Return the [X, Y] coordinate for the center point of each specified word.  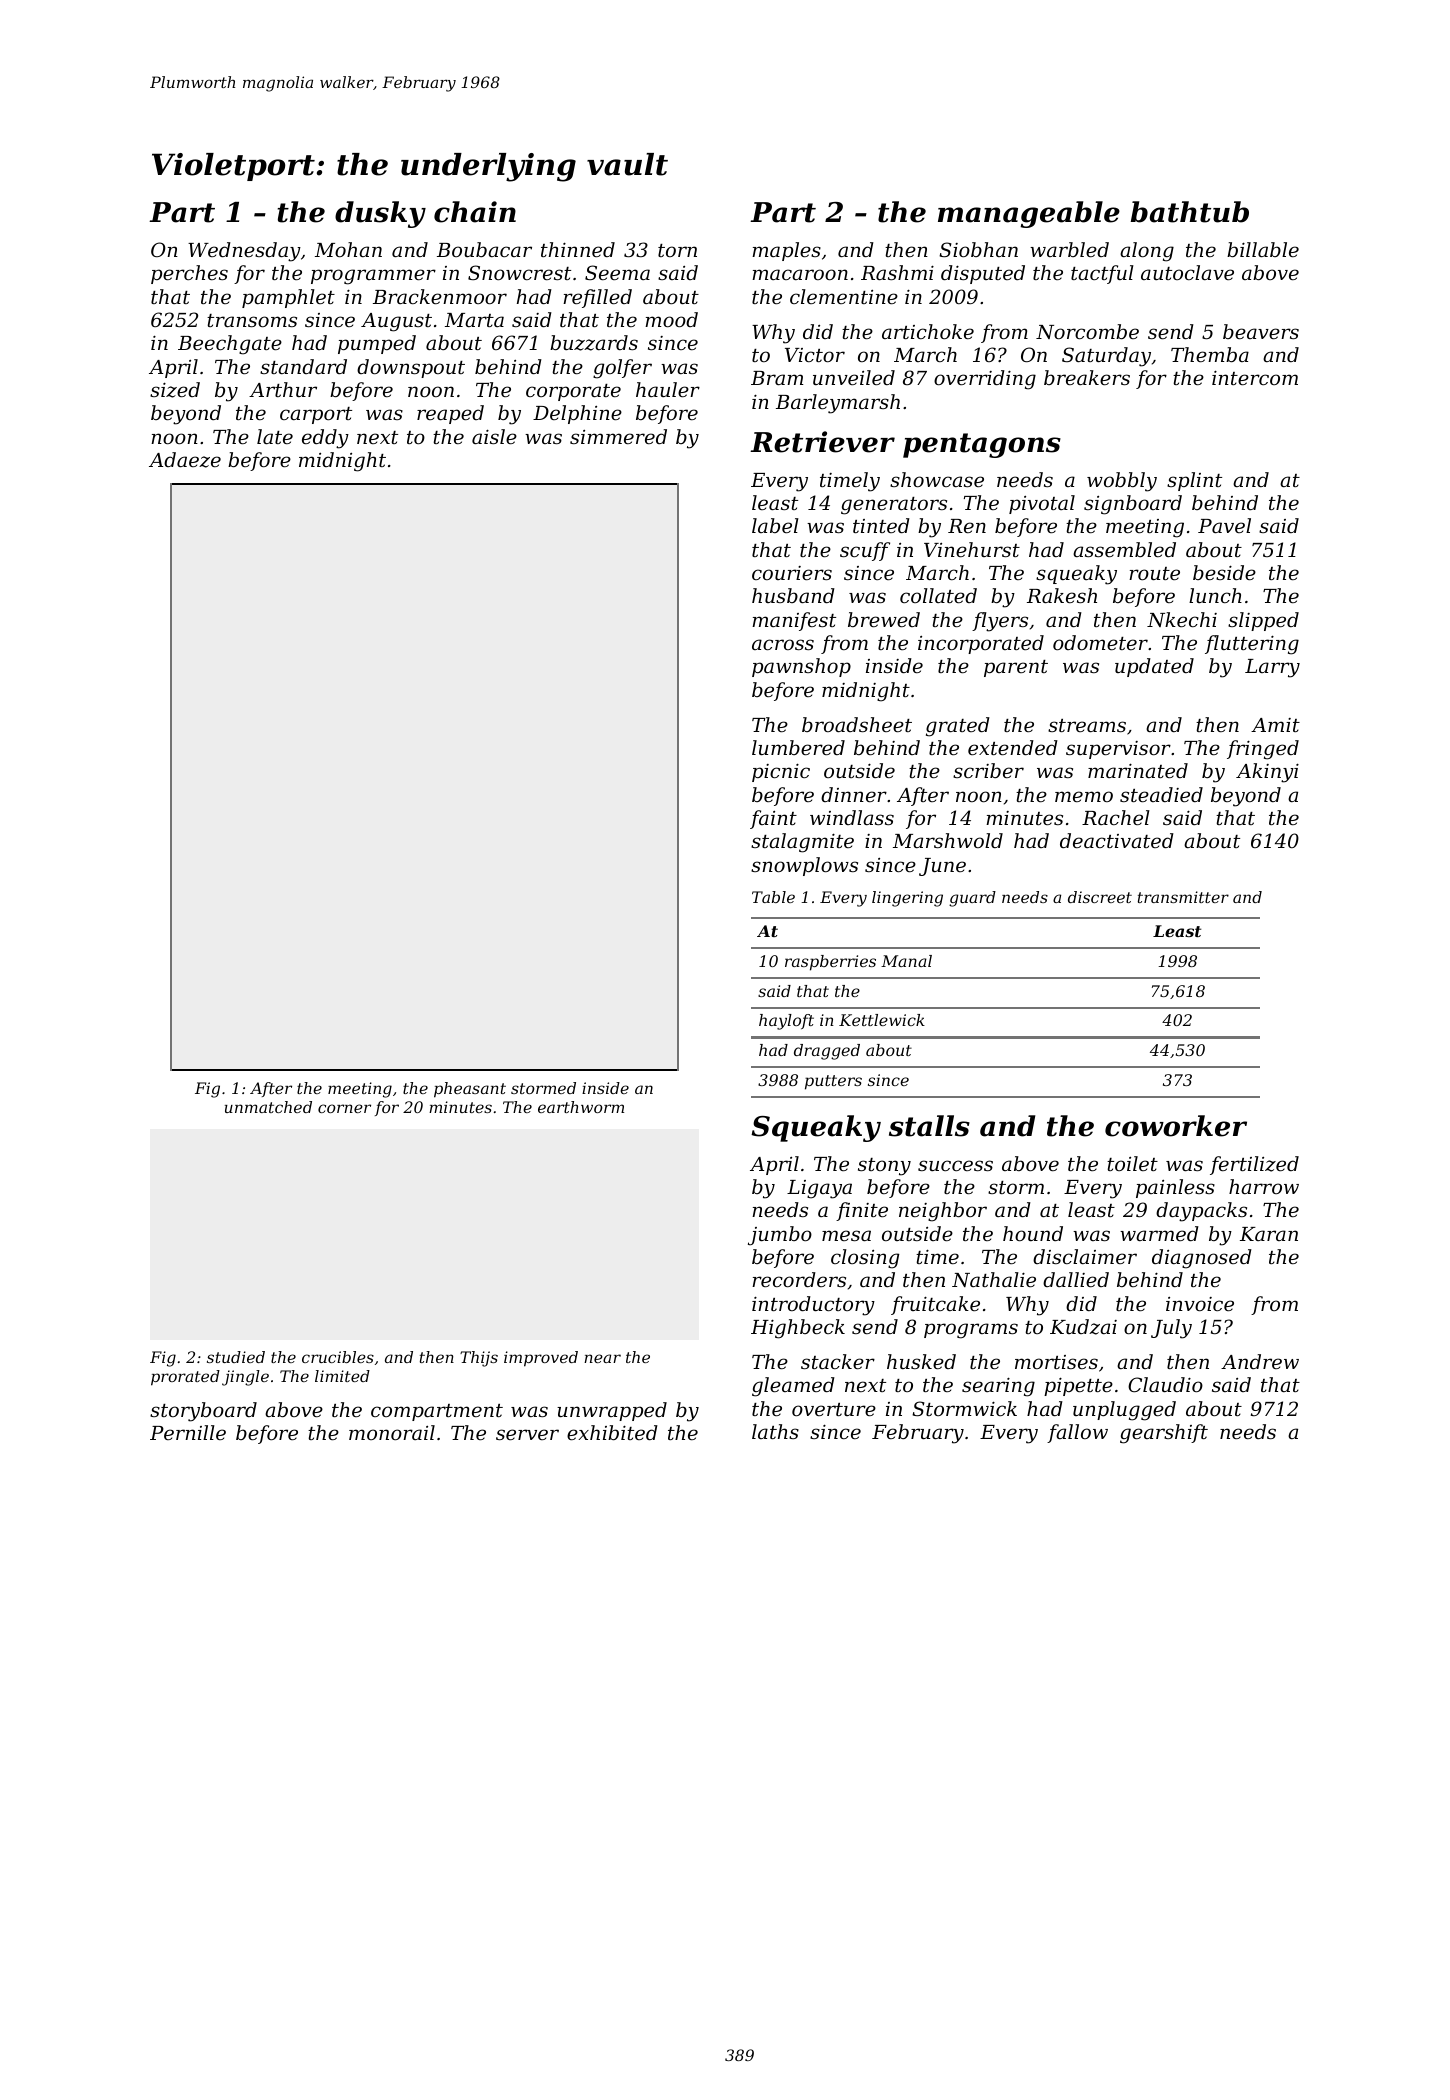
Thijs [479, 1359]
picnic [781, 772]
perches [189, 274]
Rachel [1116, 817]
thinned [578, 249]
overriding [985, 380]
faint [773, 819]
